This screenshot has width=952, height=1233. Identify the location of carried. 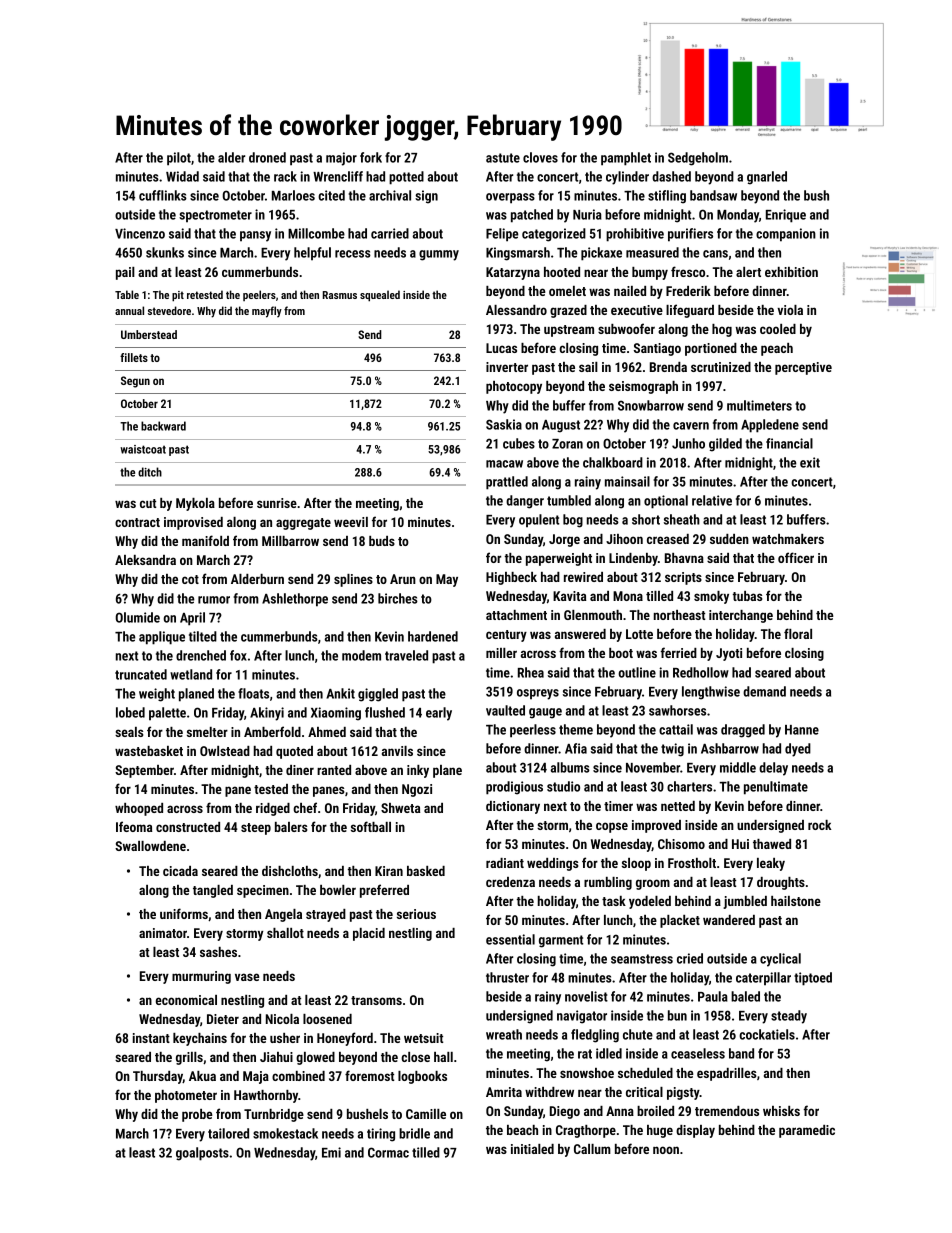
(390, 233).
